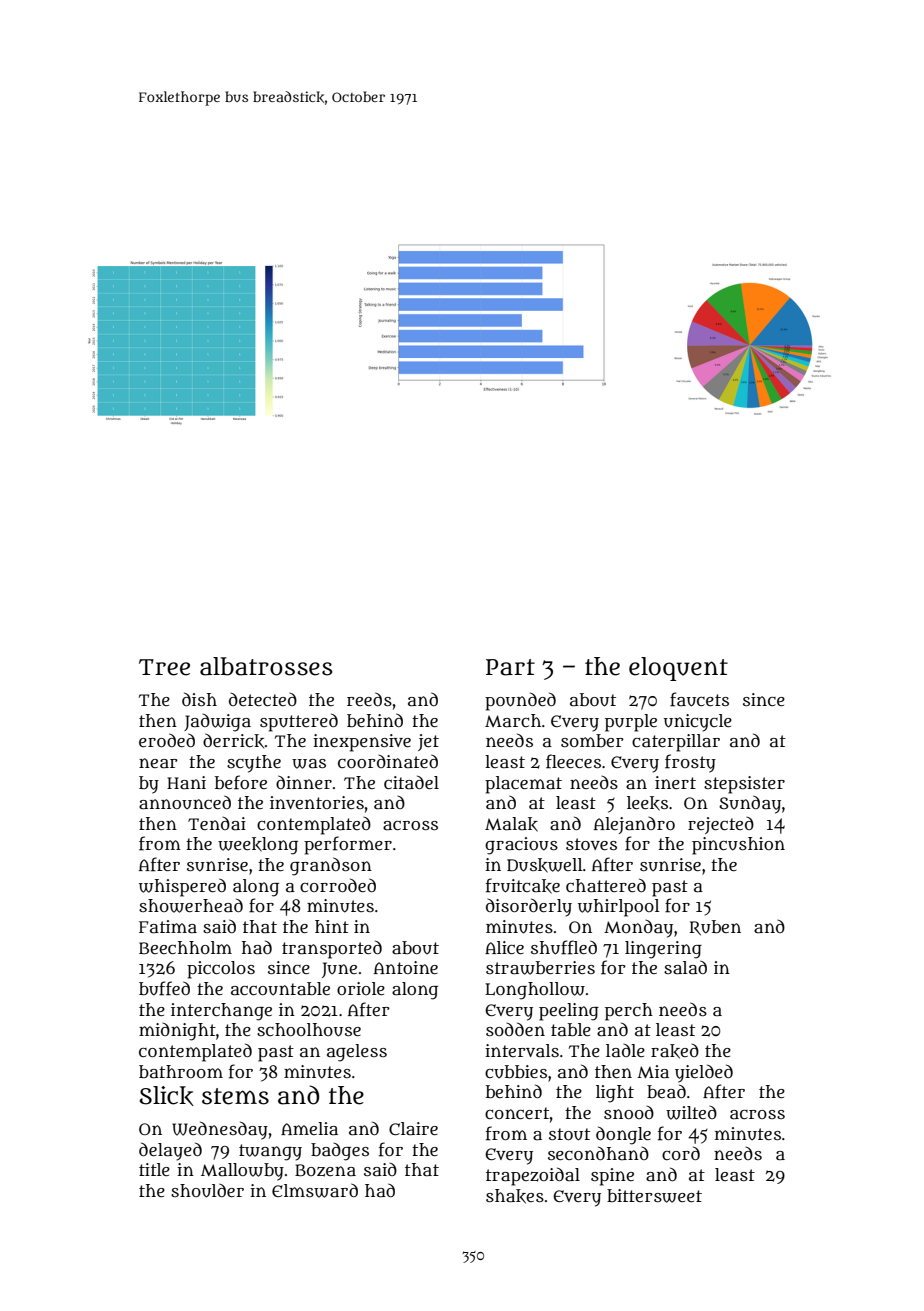 This screenshot has height=1311, width=924. I want to click on reeds, so click(369, 699).
